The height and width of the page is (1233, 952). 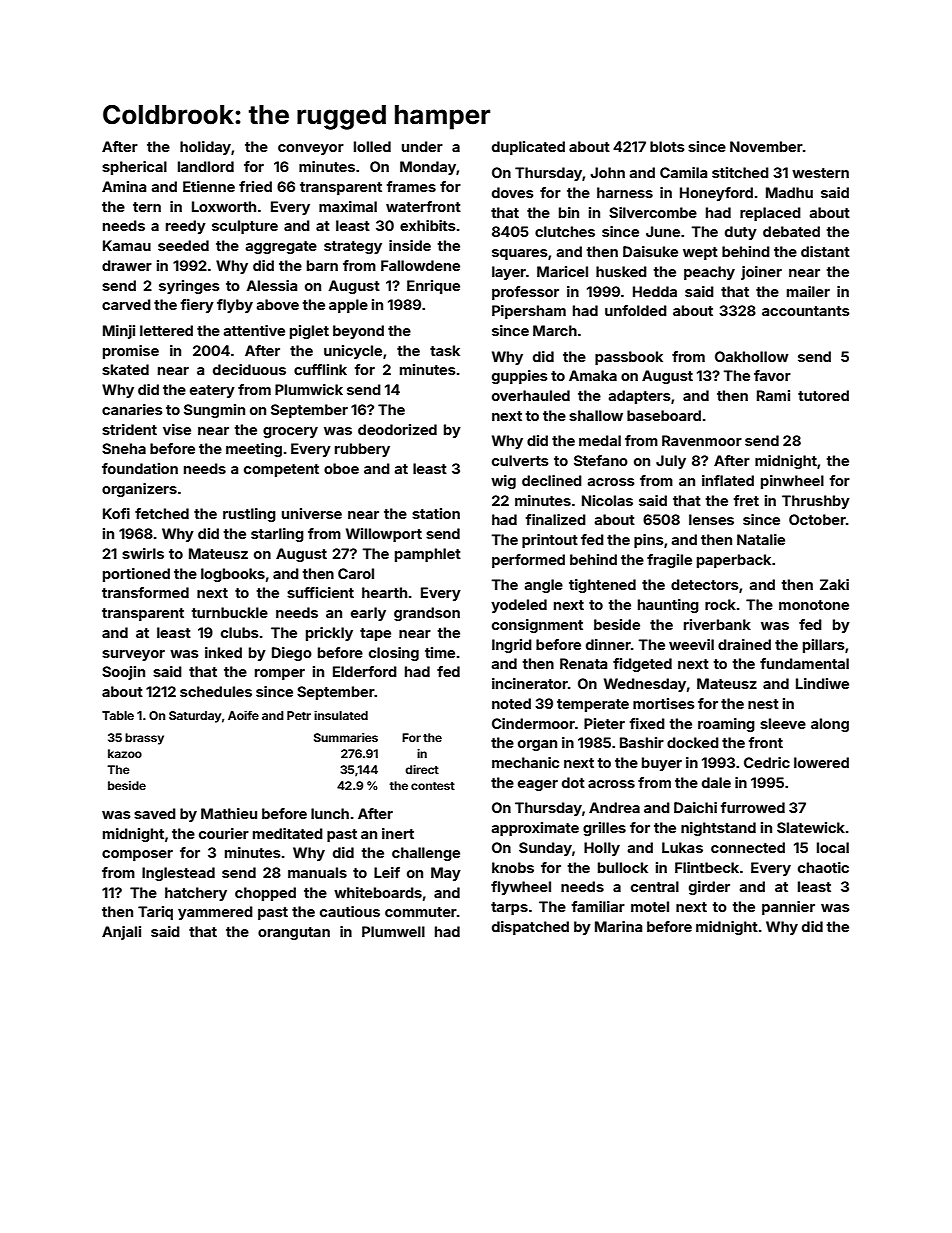 What do you see at coordinates (124, 186) in the page?
I see `Amina` at bounding box center [124, 186].
